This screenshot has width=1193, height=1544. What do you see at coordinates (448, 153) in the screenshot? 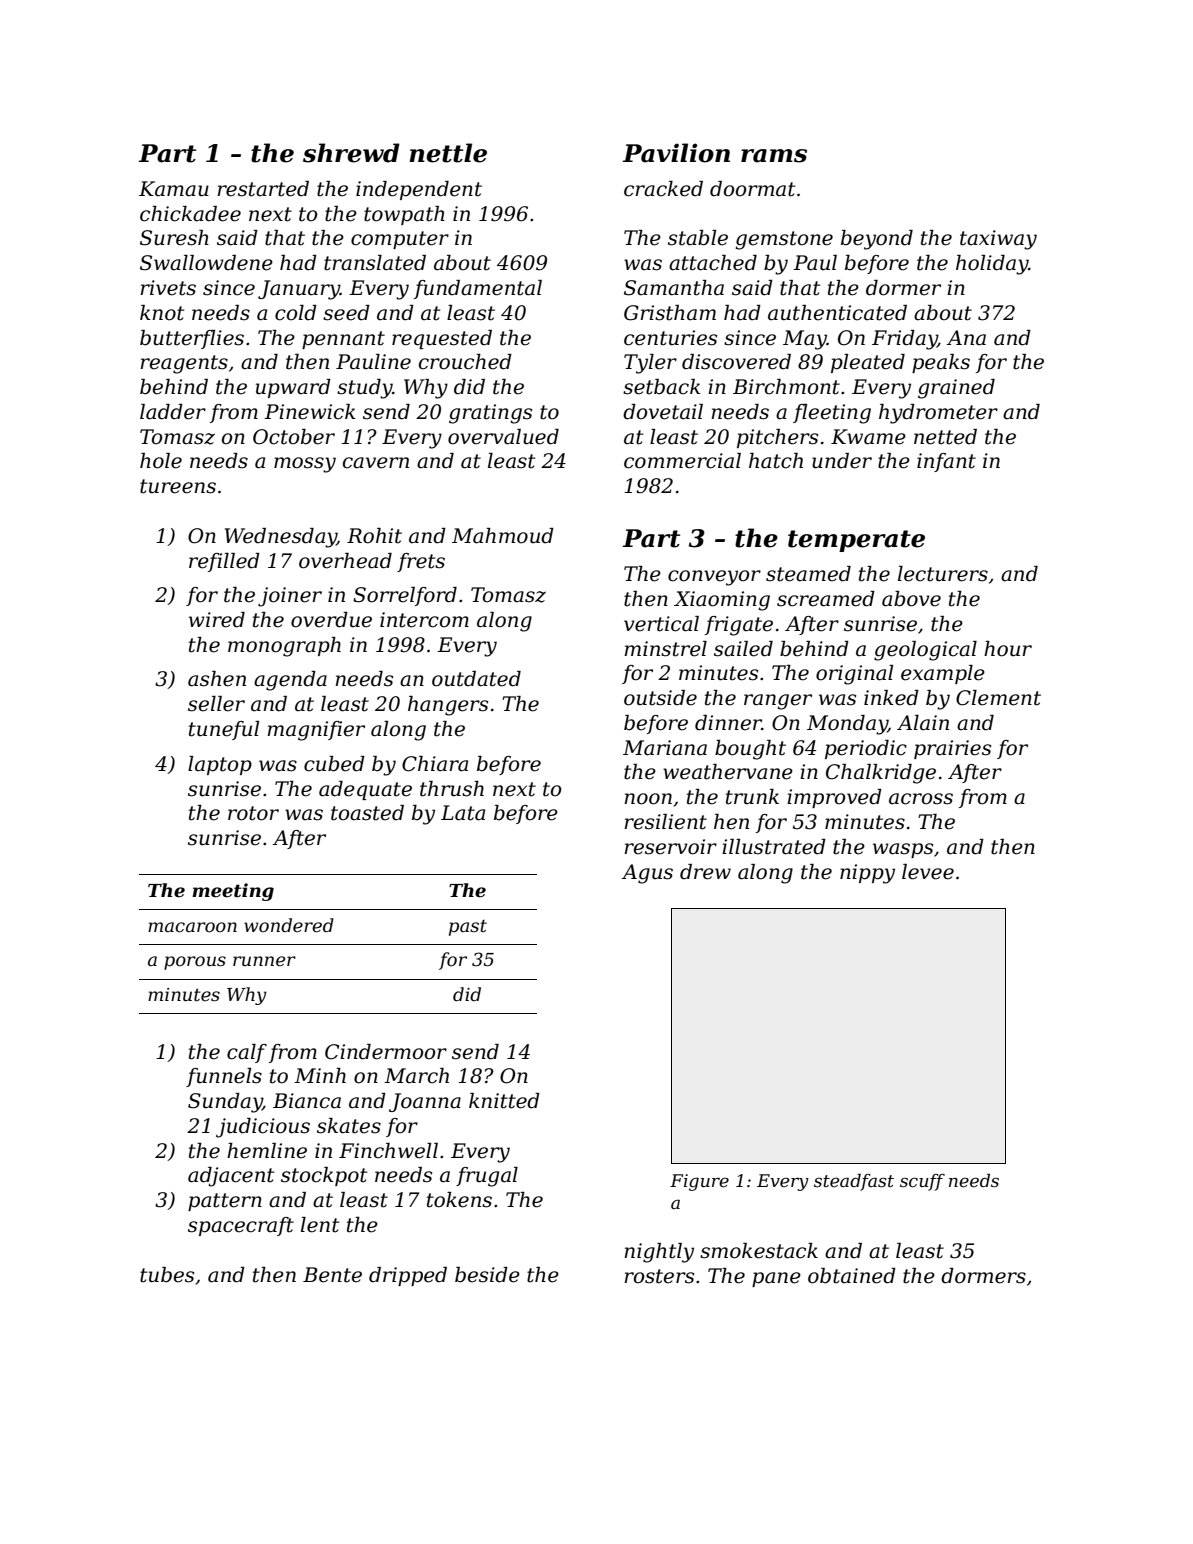
I see `nettle` at bounding box center [448, 153].
